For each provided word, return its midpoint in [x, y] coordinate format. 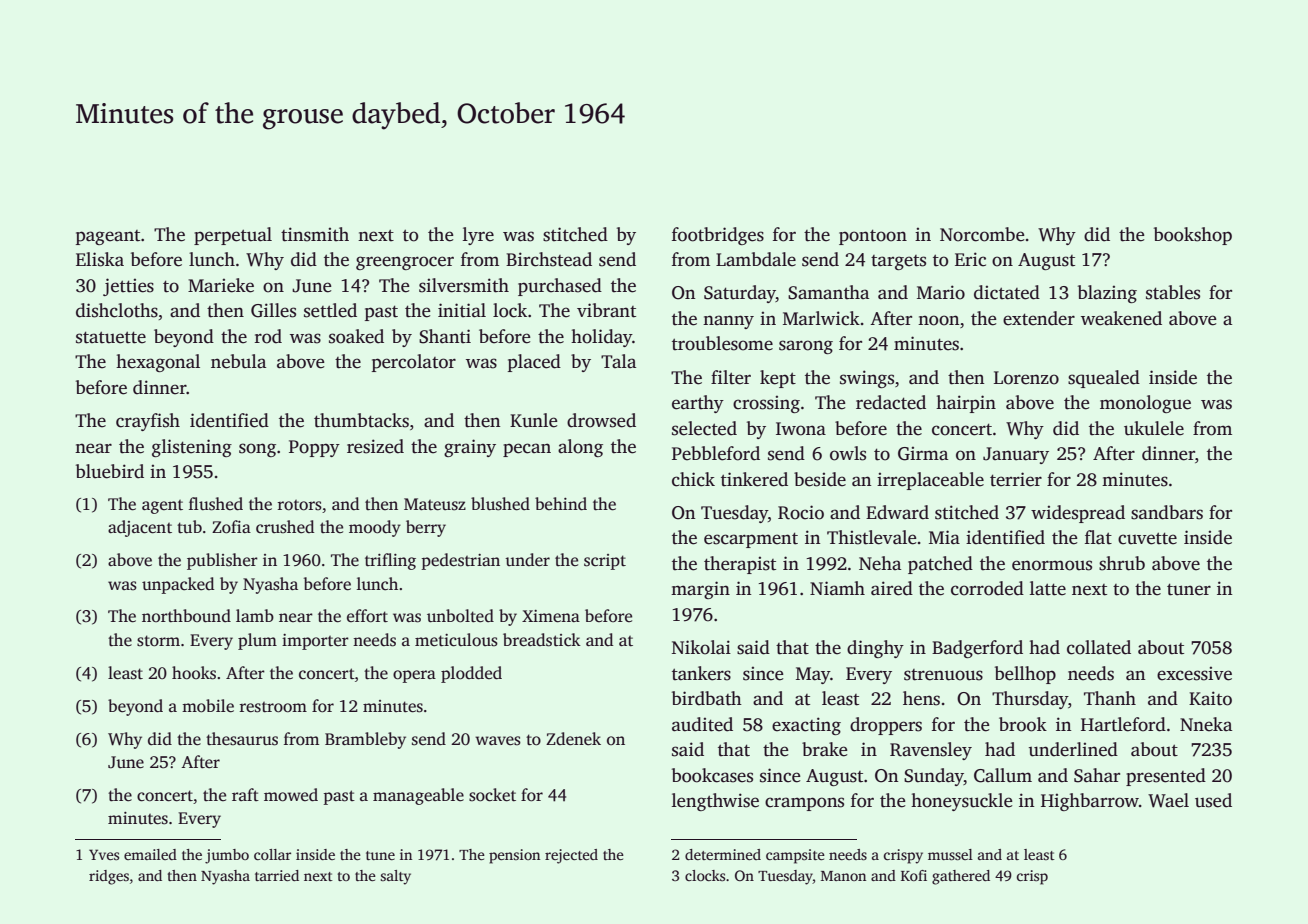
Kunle [534, 420]
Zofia [231, 527]
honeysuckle [962, 802]
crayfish [148, 422]
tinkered [754, 479]
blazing [1107, 294]
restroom [273, 707]
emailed [150, 854]
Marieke [221, 285]
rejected [571, 856]
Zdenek [573, 739]
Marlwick [821, 318]
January [1016, 455]
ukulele [1154, 428]
